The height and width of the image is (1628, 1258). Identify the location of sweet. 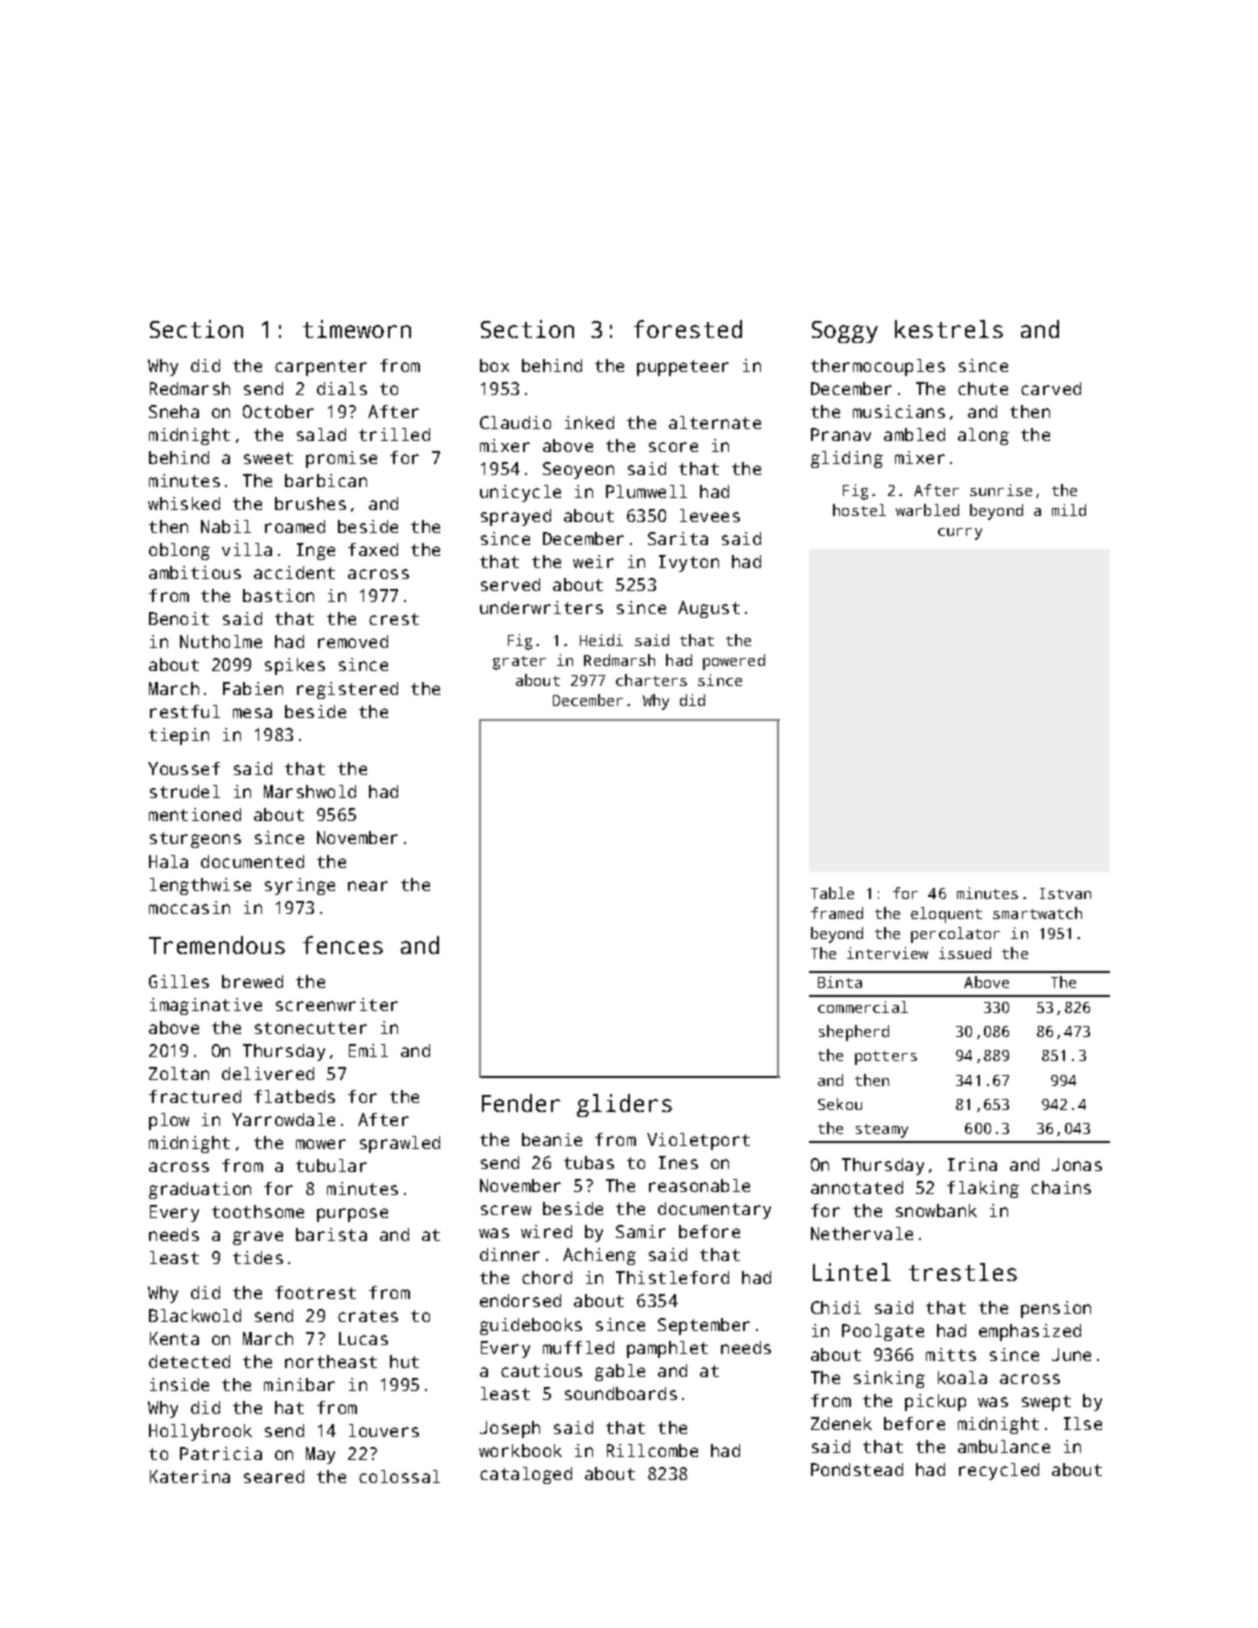
(268, 458).
